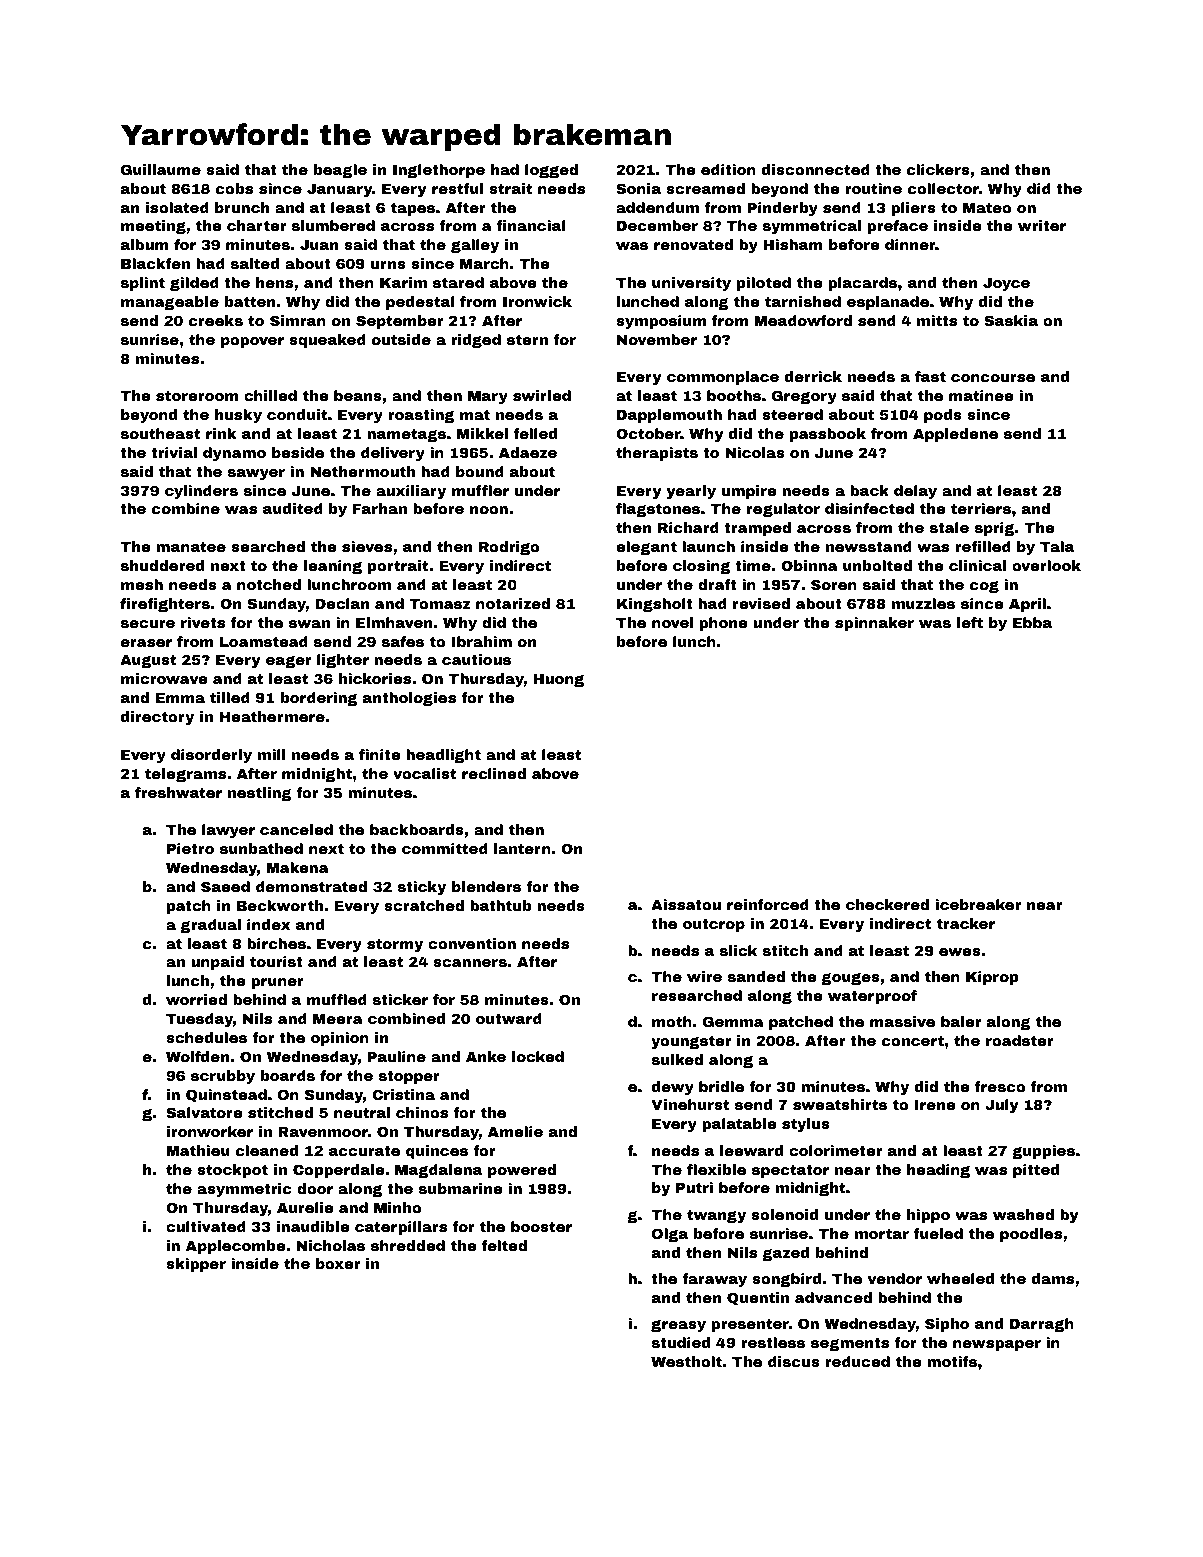 The width and height of the image is (1203, 1557). I want to click on beagle, so click(340, 171).
